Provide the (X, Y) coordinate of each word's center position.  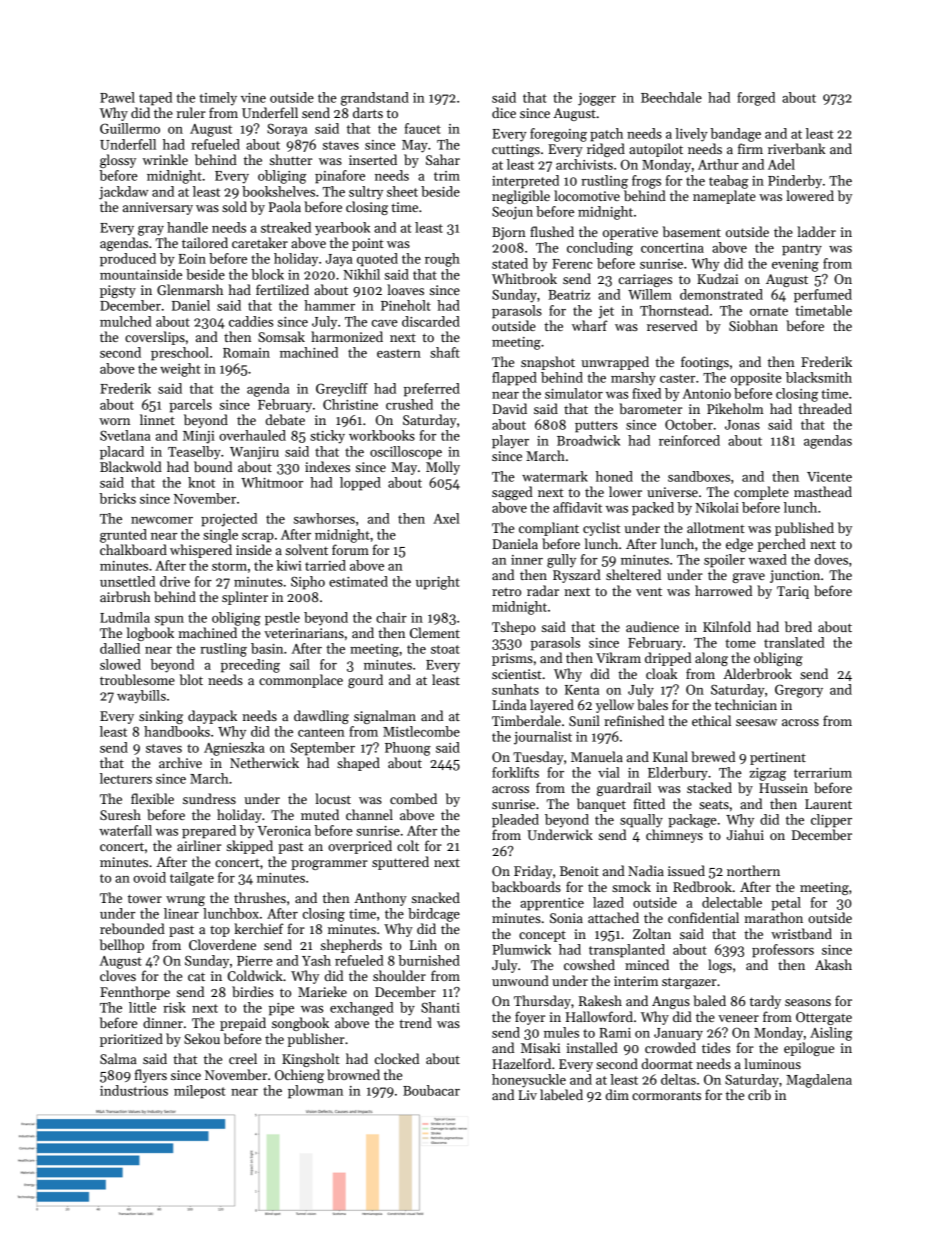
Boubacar (431, 1090)
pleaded (515, 821)
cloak (661, 673)
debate (285, 419)
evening (795, 265)
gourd (365, 681)
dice (504, 112)
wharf (590, 325)
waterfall (125, 830)
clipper (831, 821)
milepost (199, 1092)
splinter (245, 598)
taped (155, 99)
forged (756, 99)
